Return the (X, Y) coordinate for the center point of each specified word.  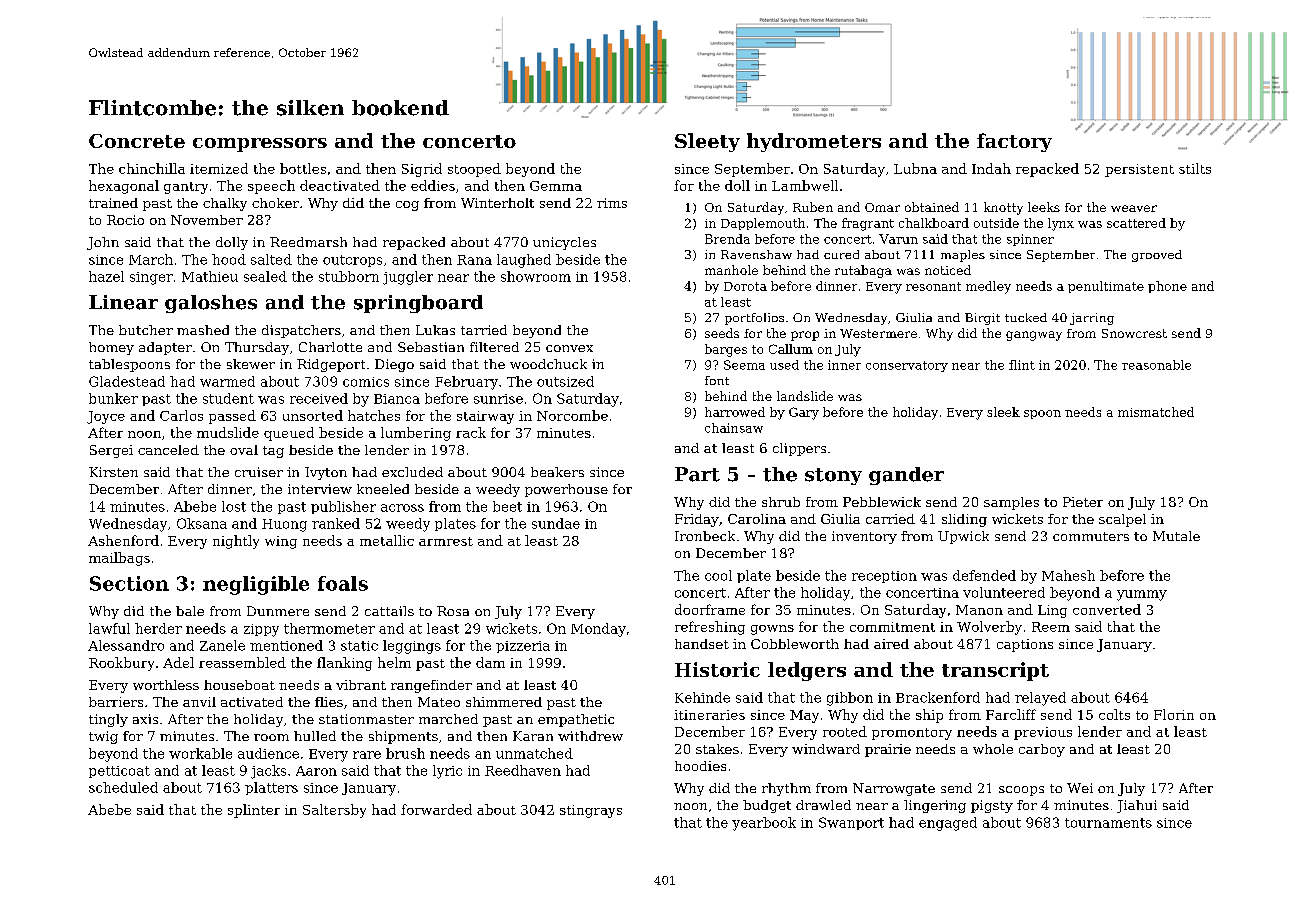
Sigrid (422, 170)
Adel (178, 662)
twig (103, 737)
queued (289, 434)
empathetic (576, 720)
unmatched (534, 753)
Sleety (707, 142)
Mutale (1176, 536)
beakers (557, 472)
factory (1014, 142)
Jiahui (1137, 806)
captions (1025, 645)
